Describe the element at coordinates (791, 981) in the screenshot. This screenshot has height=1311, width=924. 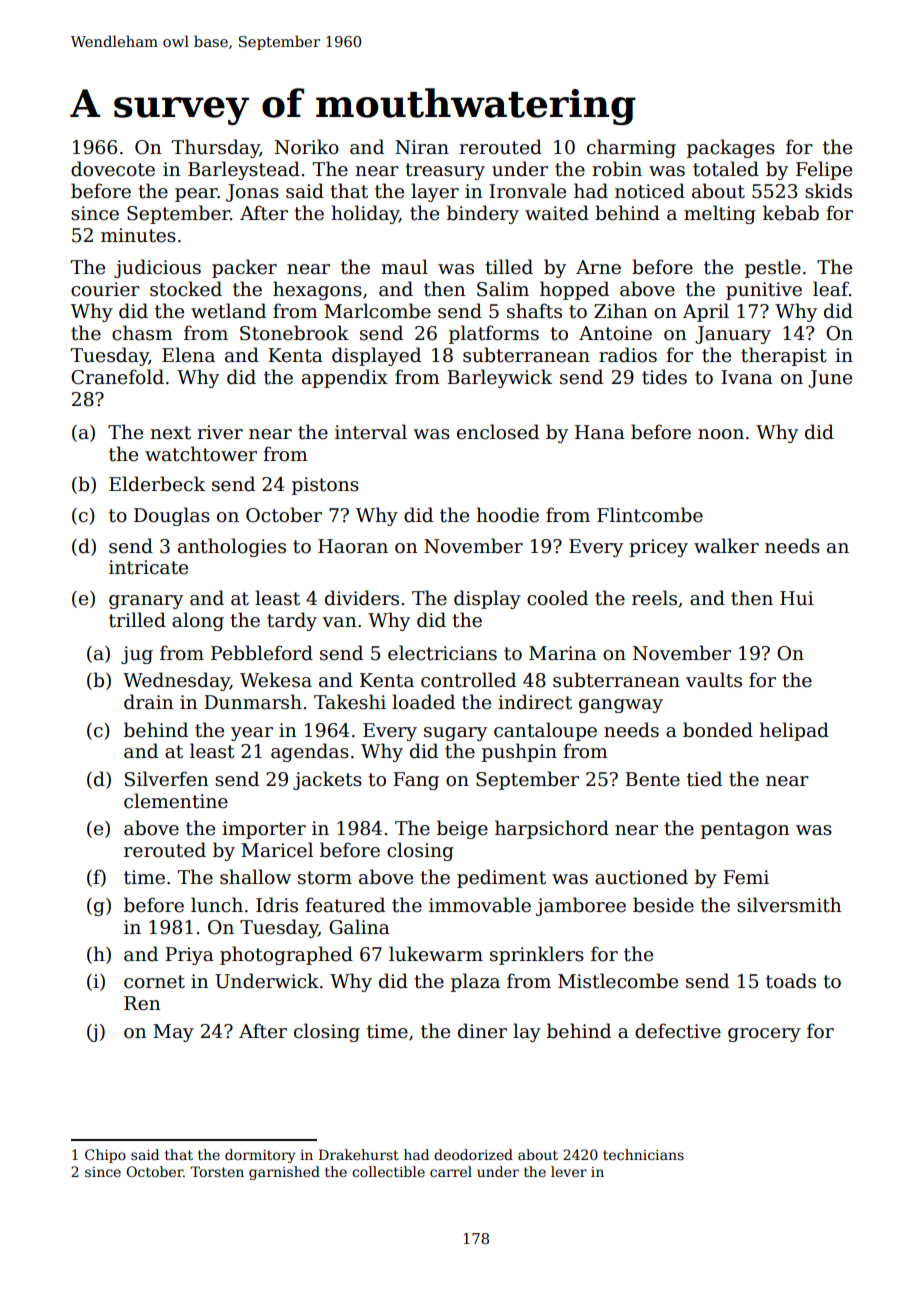
I see `toads` at that location.
